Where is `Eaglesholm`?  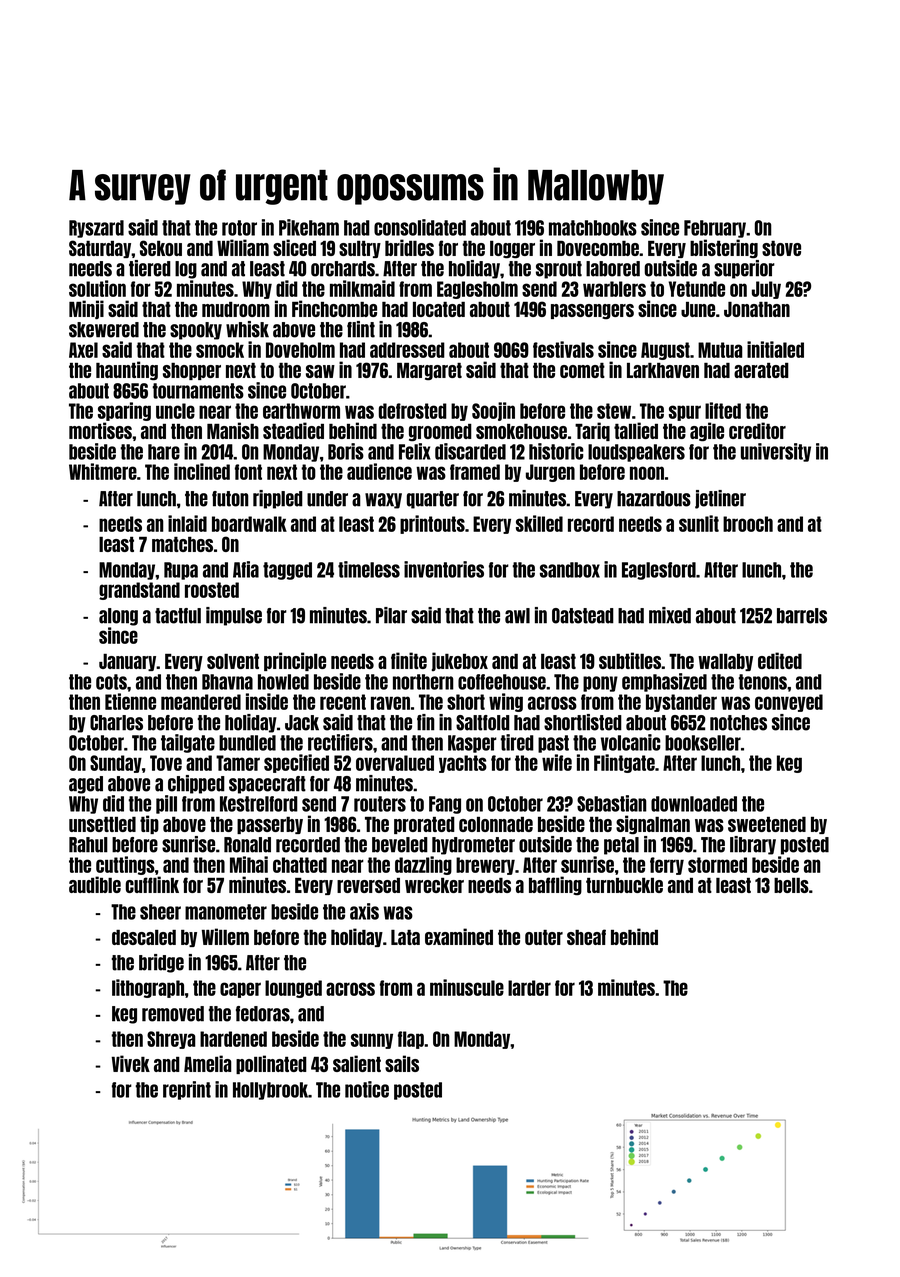 Eaglesholm is located at coordinates (477, 290).
